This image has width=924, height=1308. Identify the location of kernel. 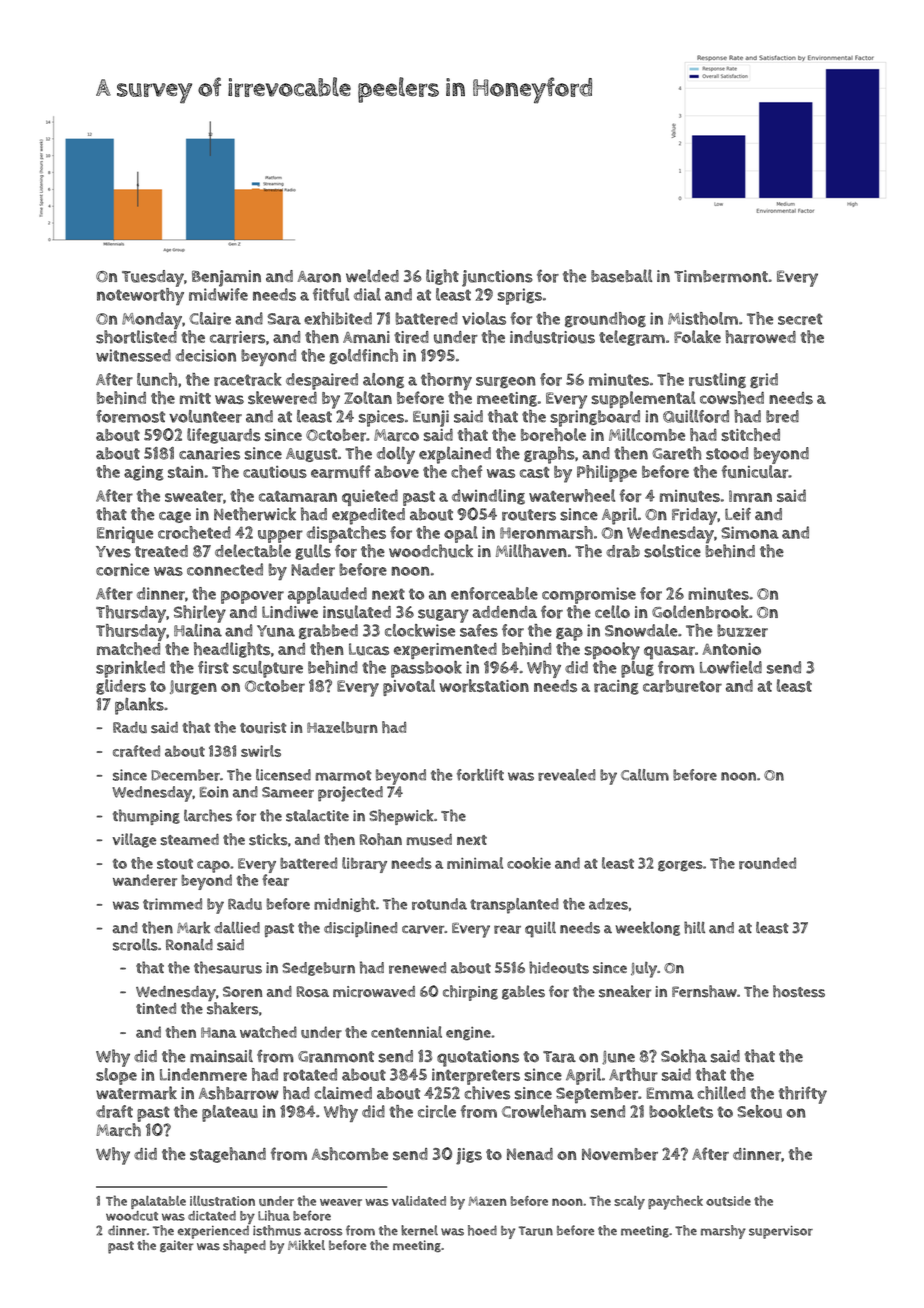
(419, 1230).
